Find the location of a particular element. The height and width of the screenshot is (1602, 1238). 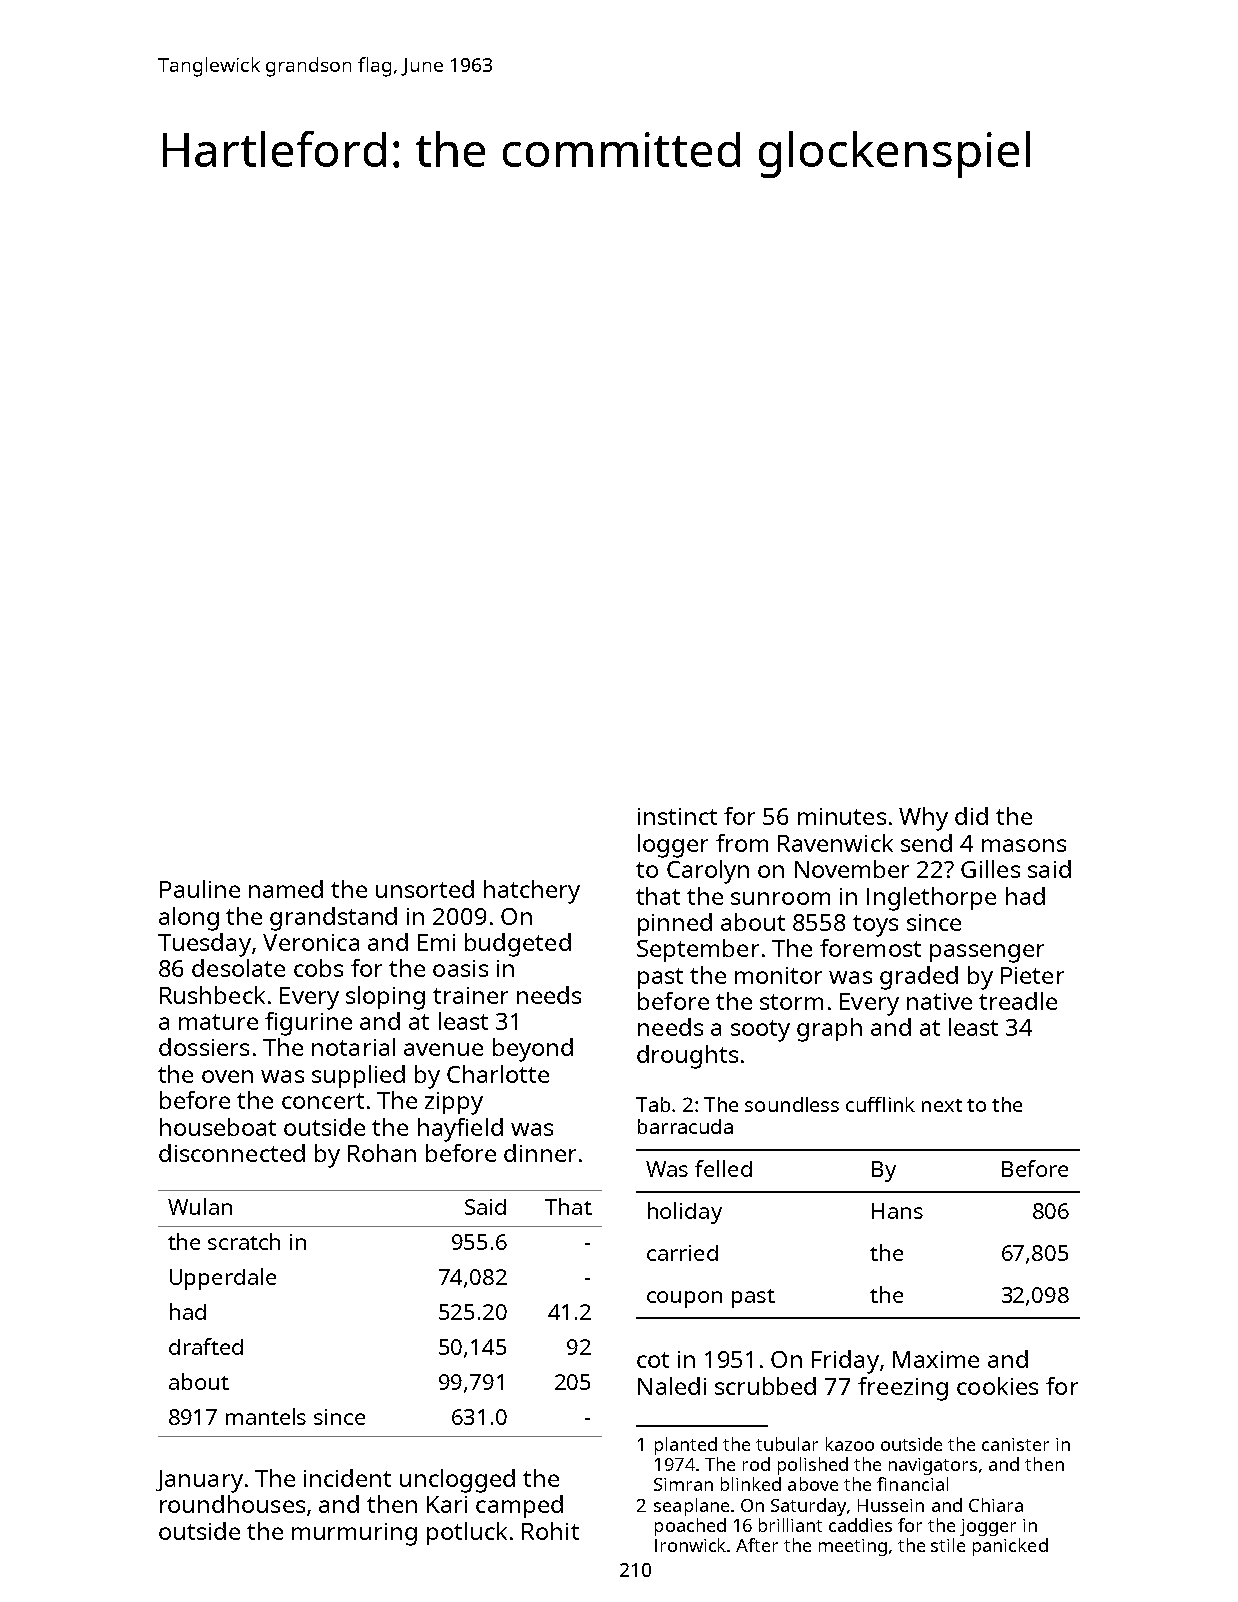

next is located at coordinates (942, 1105).
